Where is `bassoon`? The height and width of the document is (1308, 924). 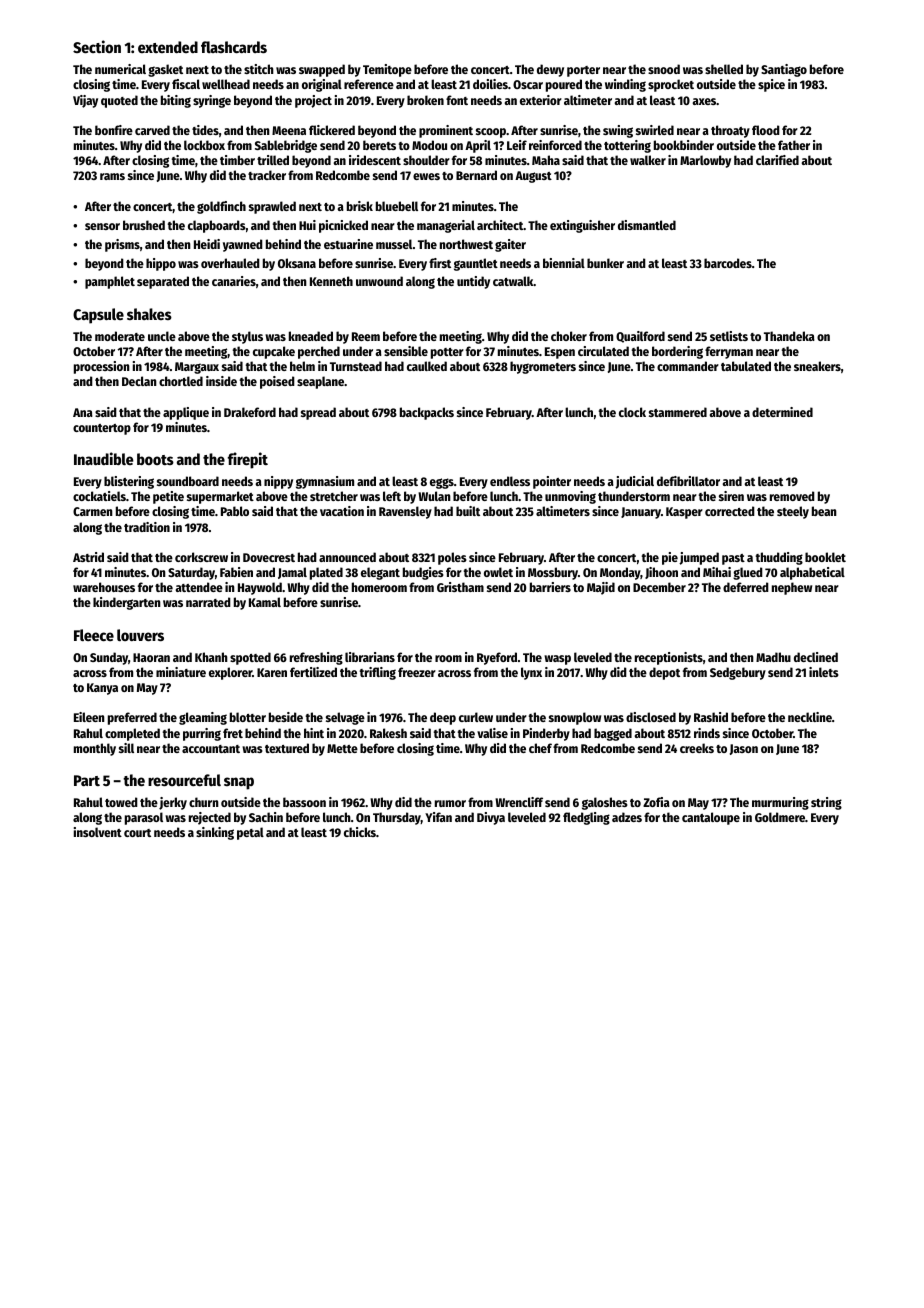 bassoon is located at coordinates (304, 802).
